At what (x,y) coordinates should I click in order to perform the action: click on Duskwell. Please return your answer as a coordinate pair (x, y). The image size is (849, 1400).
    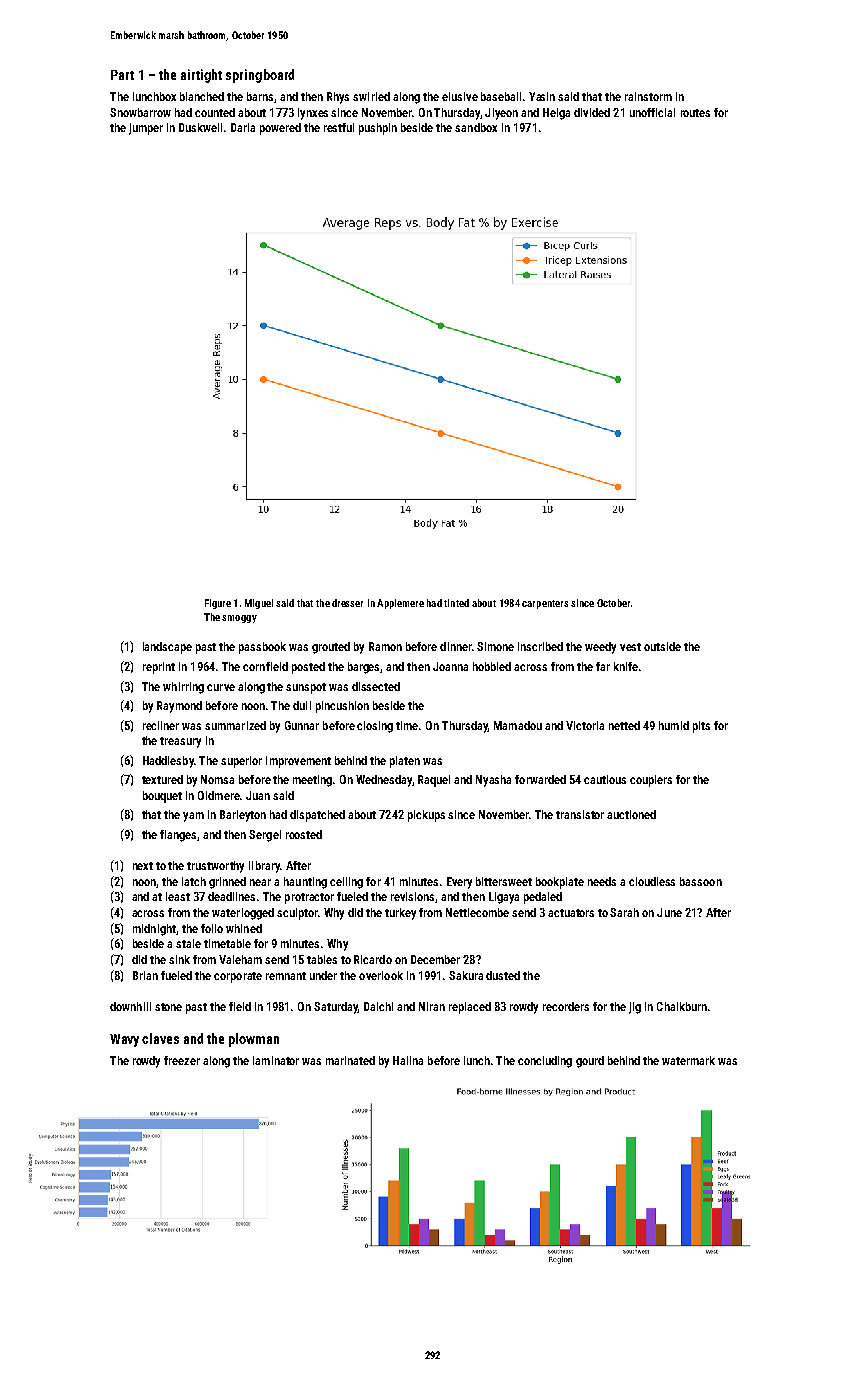
    Looking at the image, I should click on (200, 127).
